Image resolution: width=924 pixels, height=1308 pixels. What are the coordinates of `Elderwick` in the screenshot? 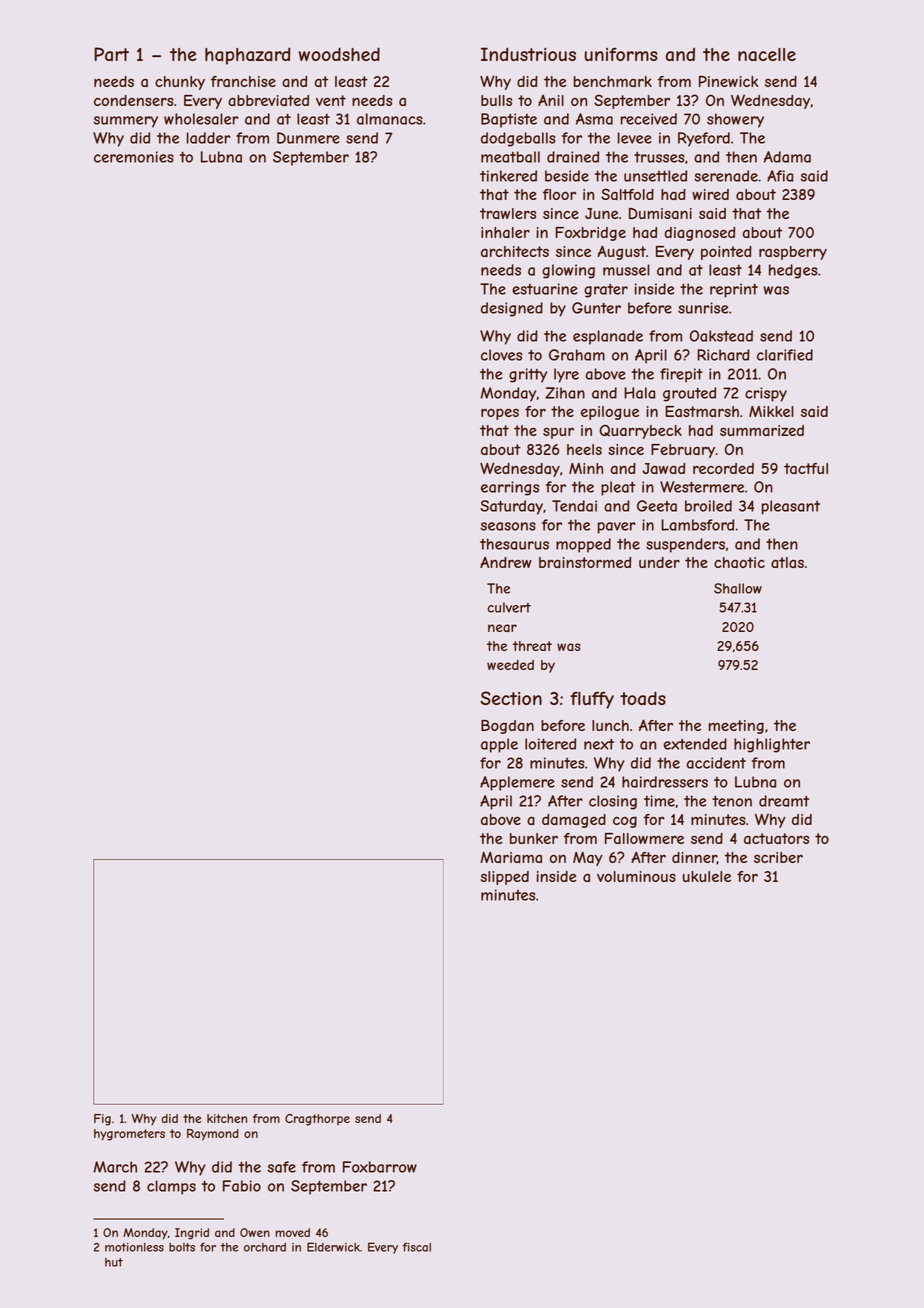 It's located at (333, 1247).
